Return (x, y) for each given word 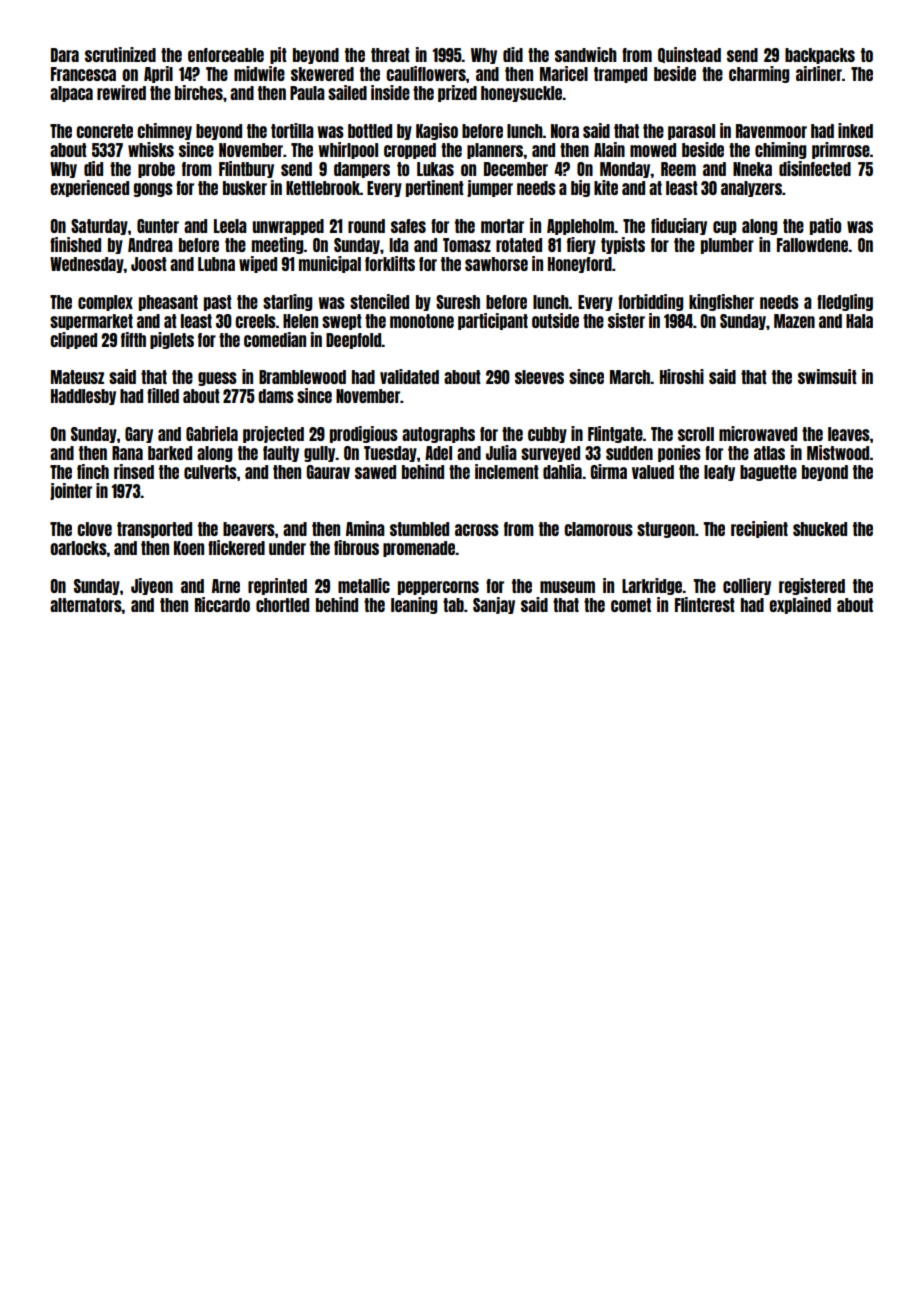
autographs (438, 435)
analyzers (751, 189)
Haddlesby (83, 397)
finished (75, 244)
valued (653, 472)
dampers (362, 170)
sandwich (586, 54)
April (158, 74)
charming (759, 74)
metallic (364, 585)
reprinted (277, 586)
